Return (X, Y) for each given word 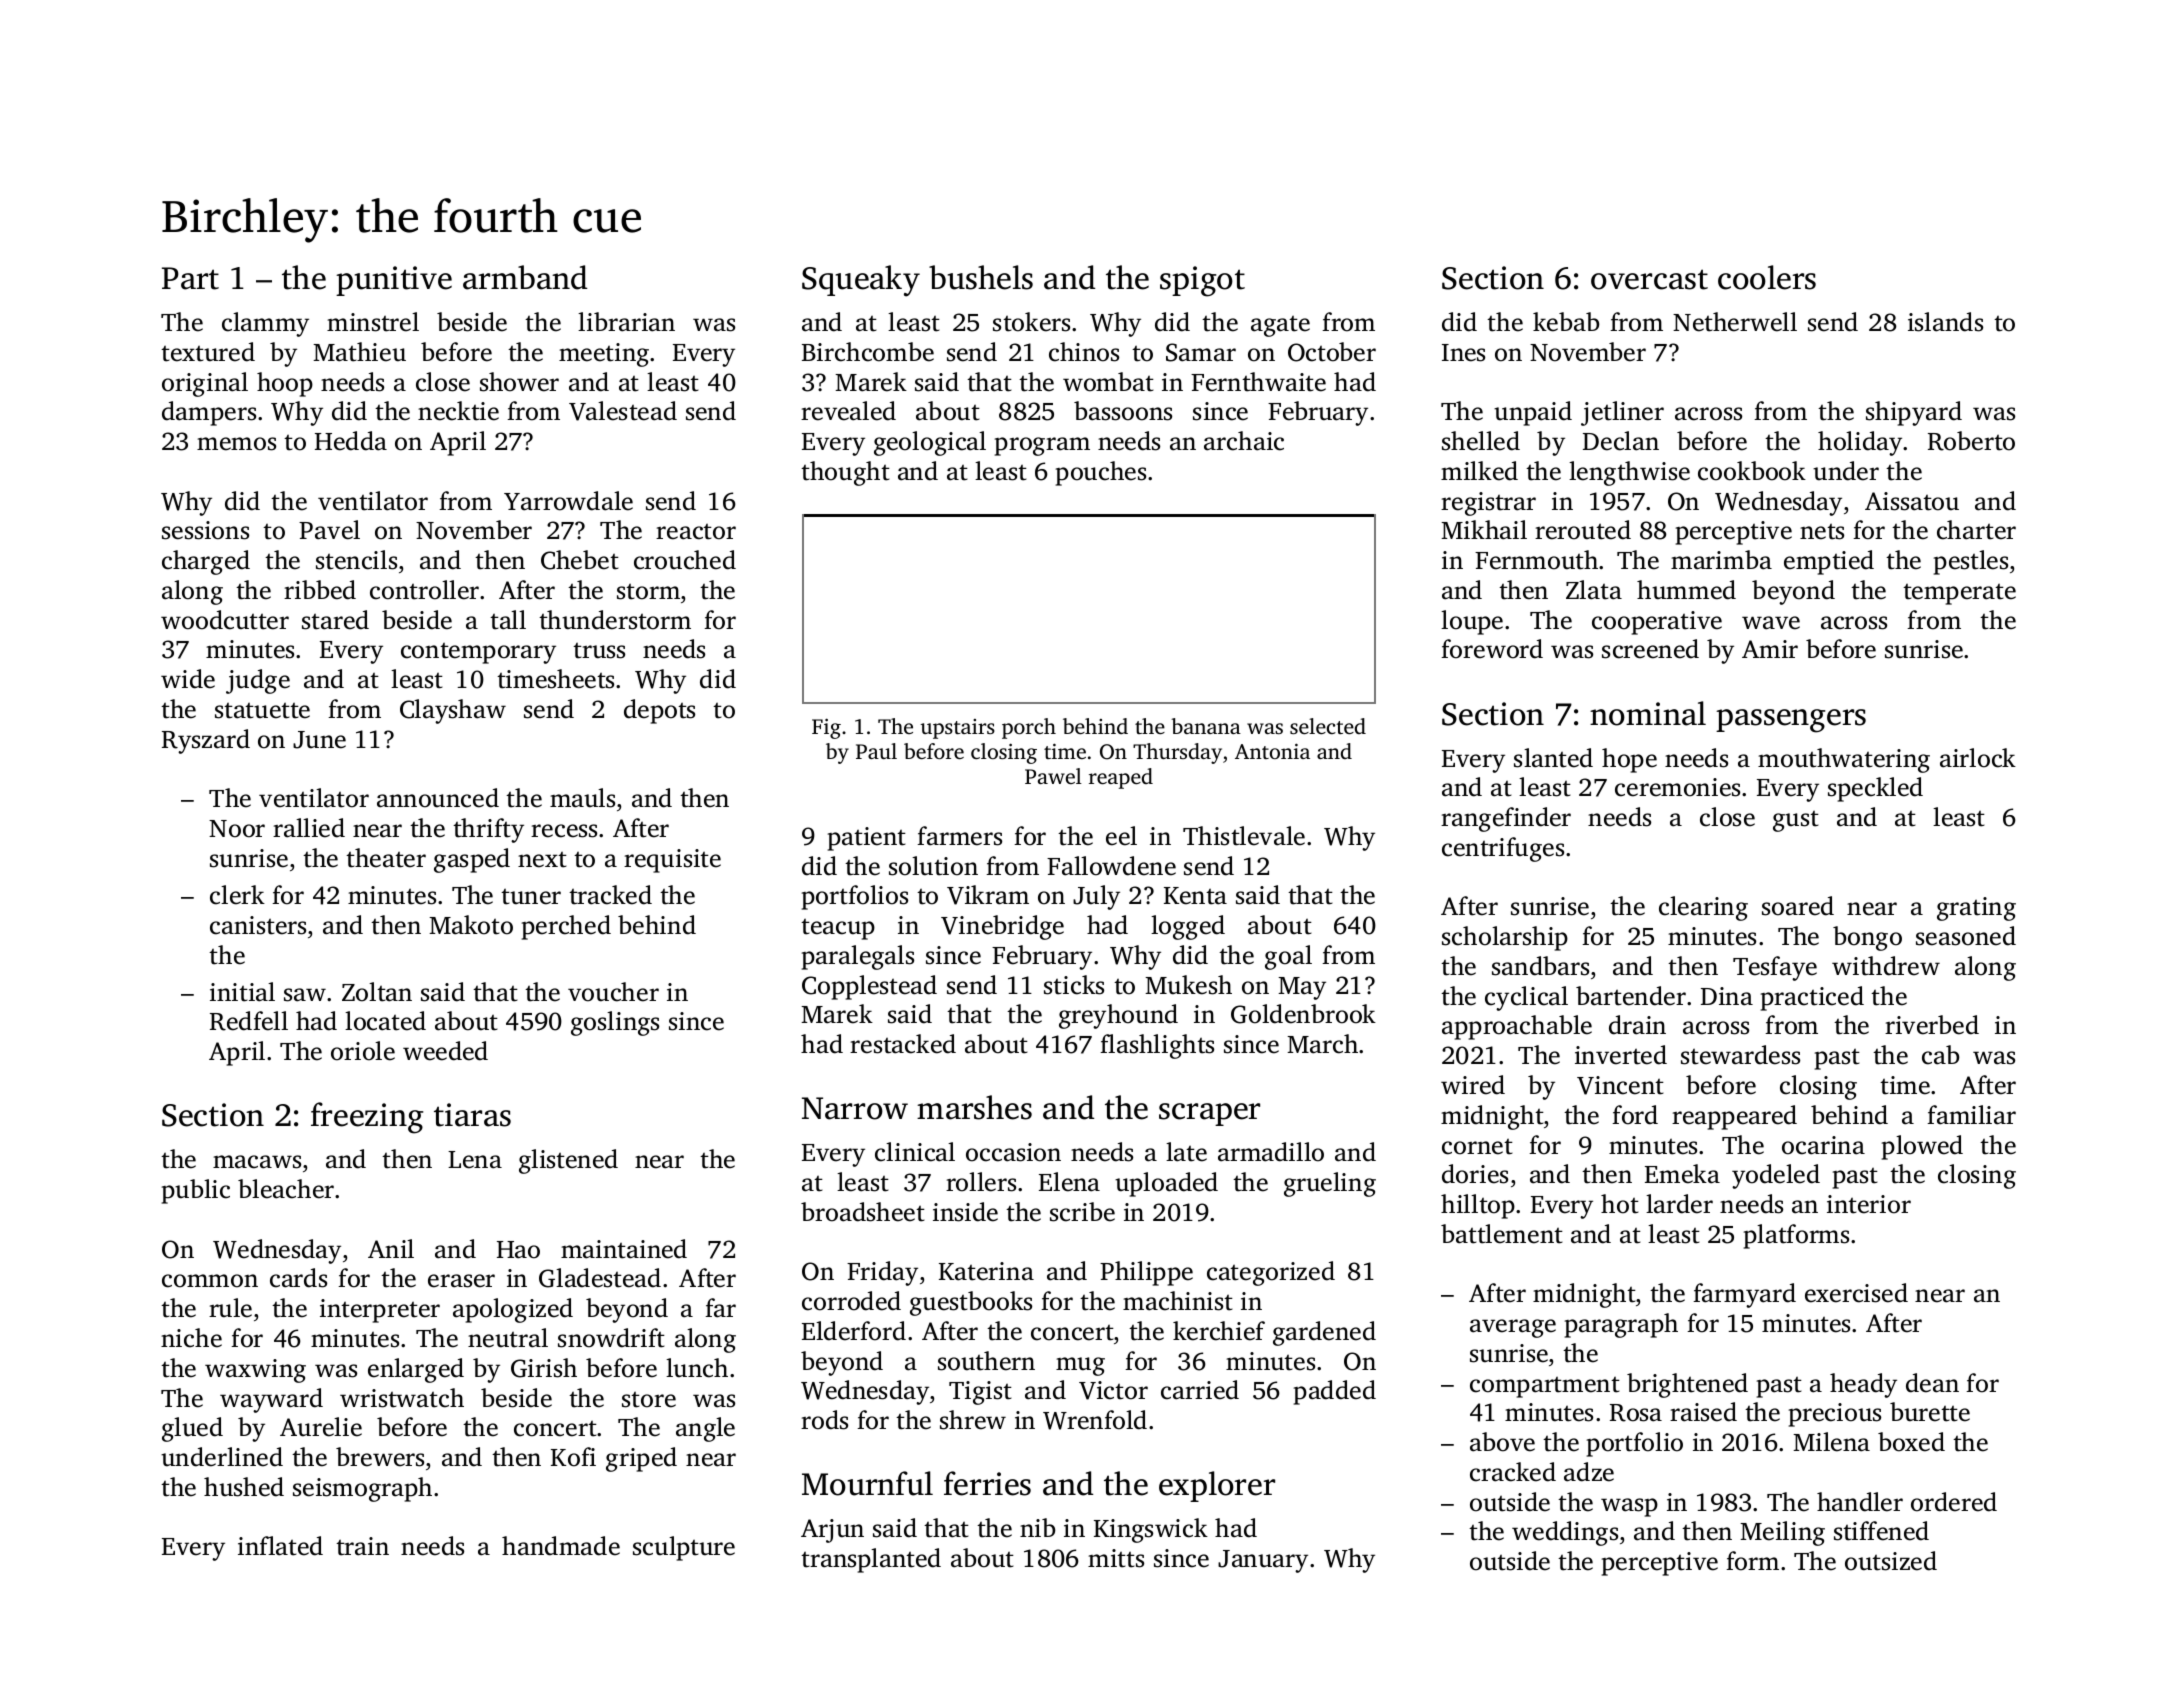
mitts (1116, 1558)
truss (599, 651)
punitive (394, 281)
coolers (1767, 277)
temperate (1959, 594)
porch (1029, 728)
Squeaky (861, 281)
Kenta (1195, 896)
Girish (544, 1368)
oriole (363, 1051)
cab (1940, 1055)
